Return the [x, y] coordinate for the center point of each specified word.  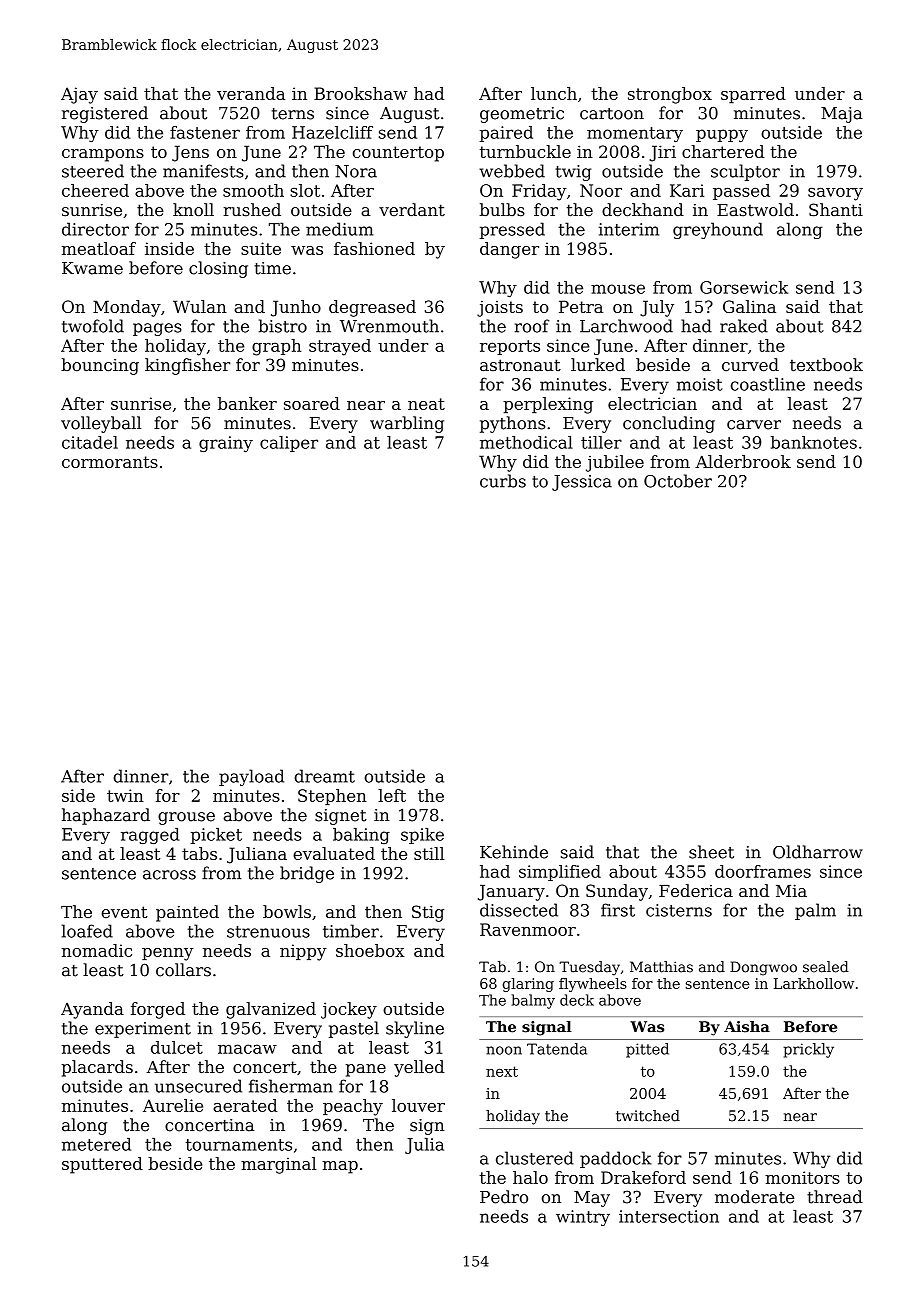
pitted [647, 1050]
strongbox [670, 95]
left [392, 795]
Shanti [836, 210]
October [678, 481]
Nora [356, 171]
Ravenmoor [528, 929]
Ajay [79, 95]
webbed [512, 171]
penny [168, 954]
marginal [278, 1165]
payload [251, 777]
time [272, 268]
